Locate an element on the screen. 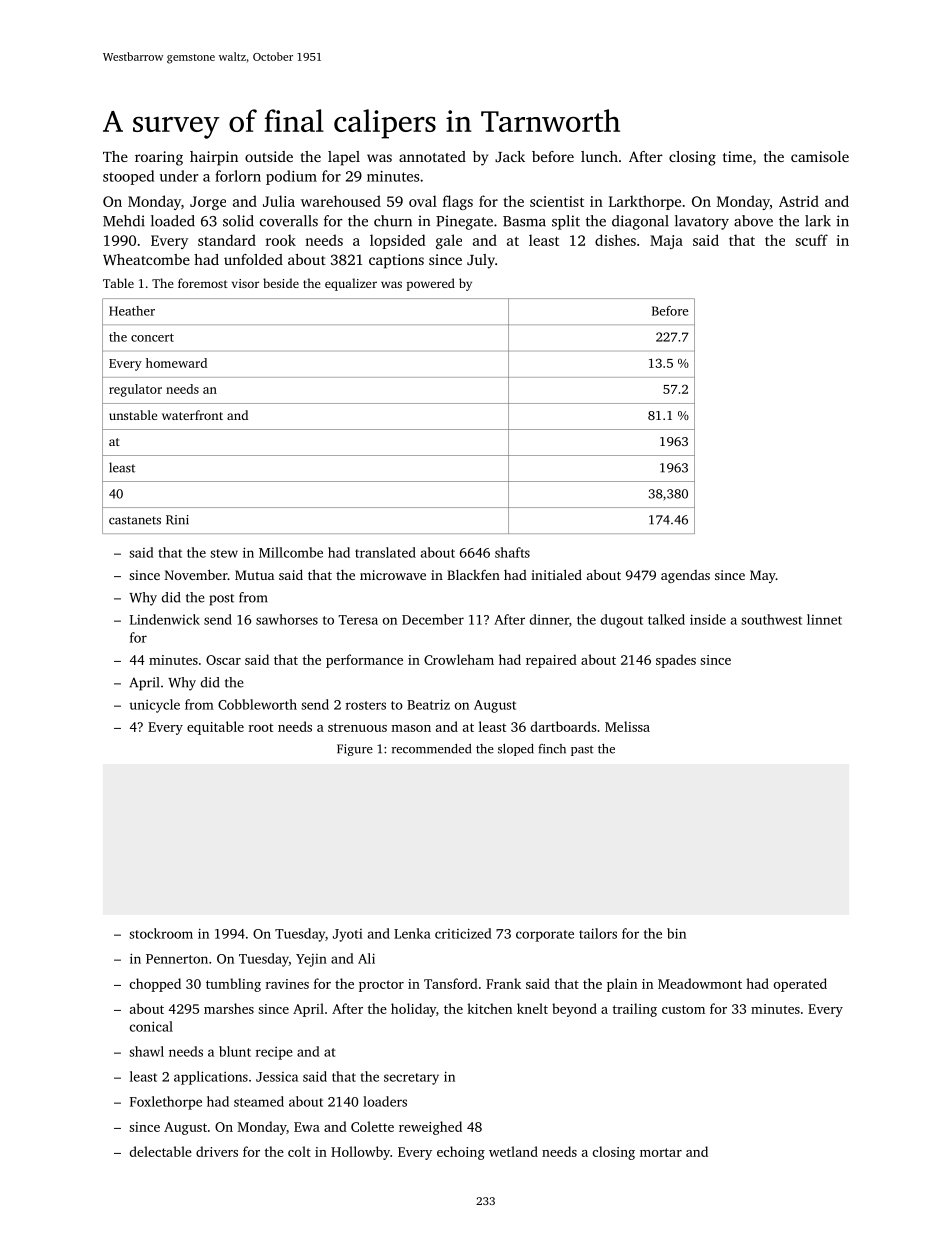 The width and height of the screenshot is (952, 1233). camisole is located at coordinates (820, 156).
